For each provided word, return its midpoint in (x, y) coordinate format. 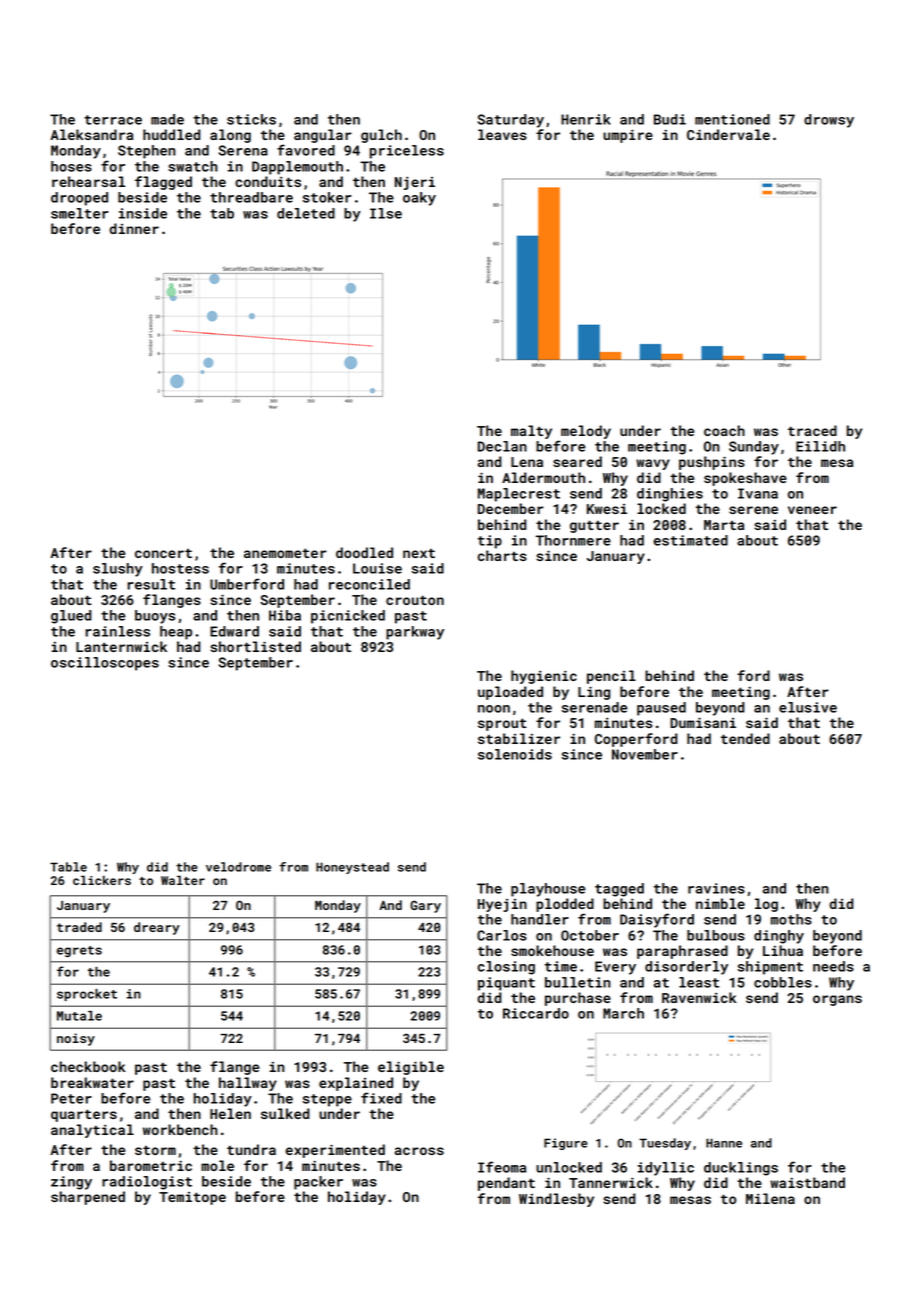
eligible (411, 1068)
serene (753, 510)
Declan (502, 446)
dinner (134, 228)
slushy (118, 570)
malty (531, 432)
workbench (180, 1129)
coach (724, 430)
